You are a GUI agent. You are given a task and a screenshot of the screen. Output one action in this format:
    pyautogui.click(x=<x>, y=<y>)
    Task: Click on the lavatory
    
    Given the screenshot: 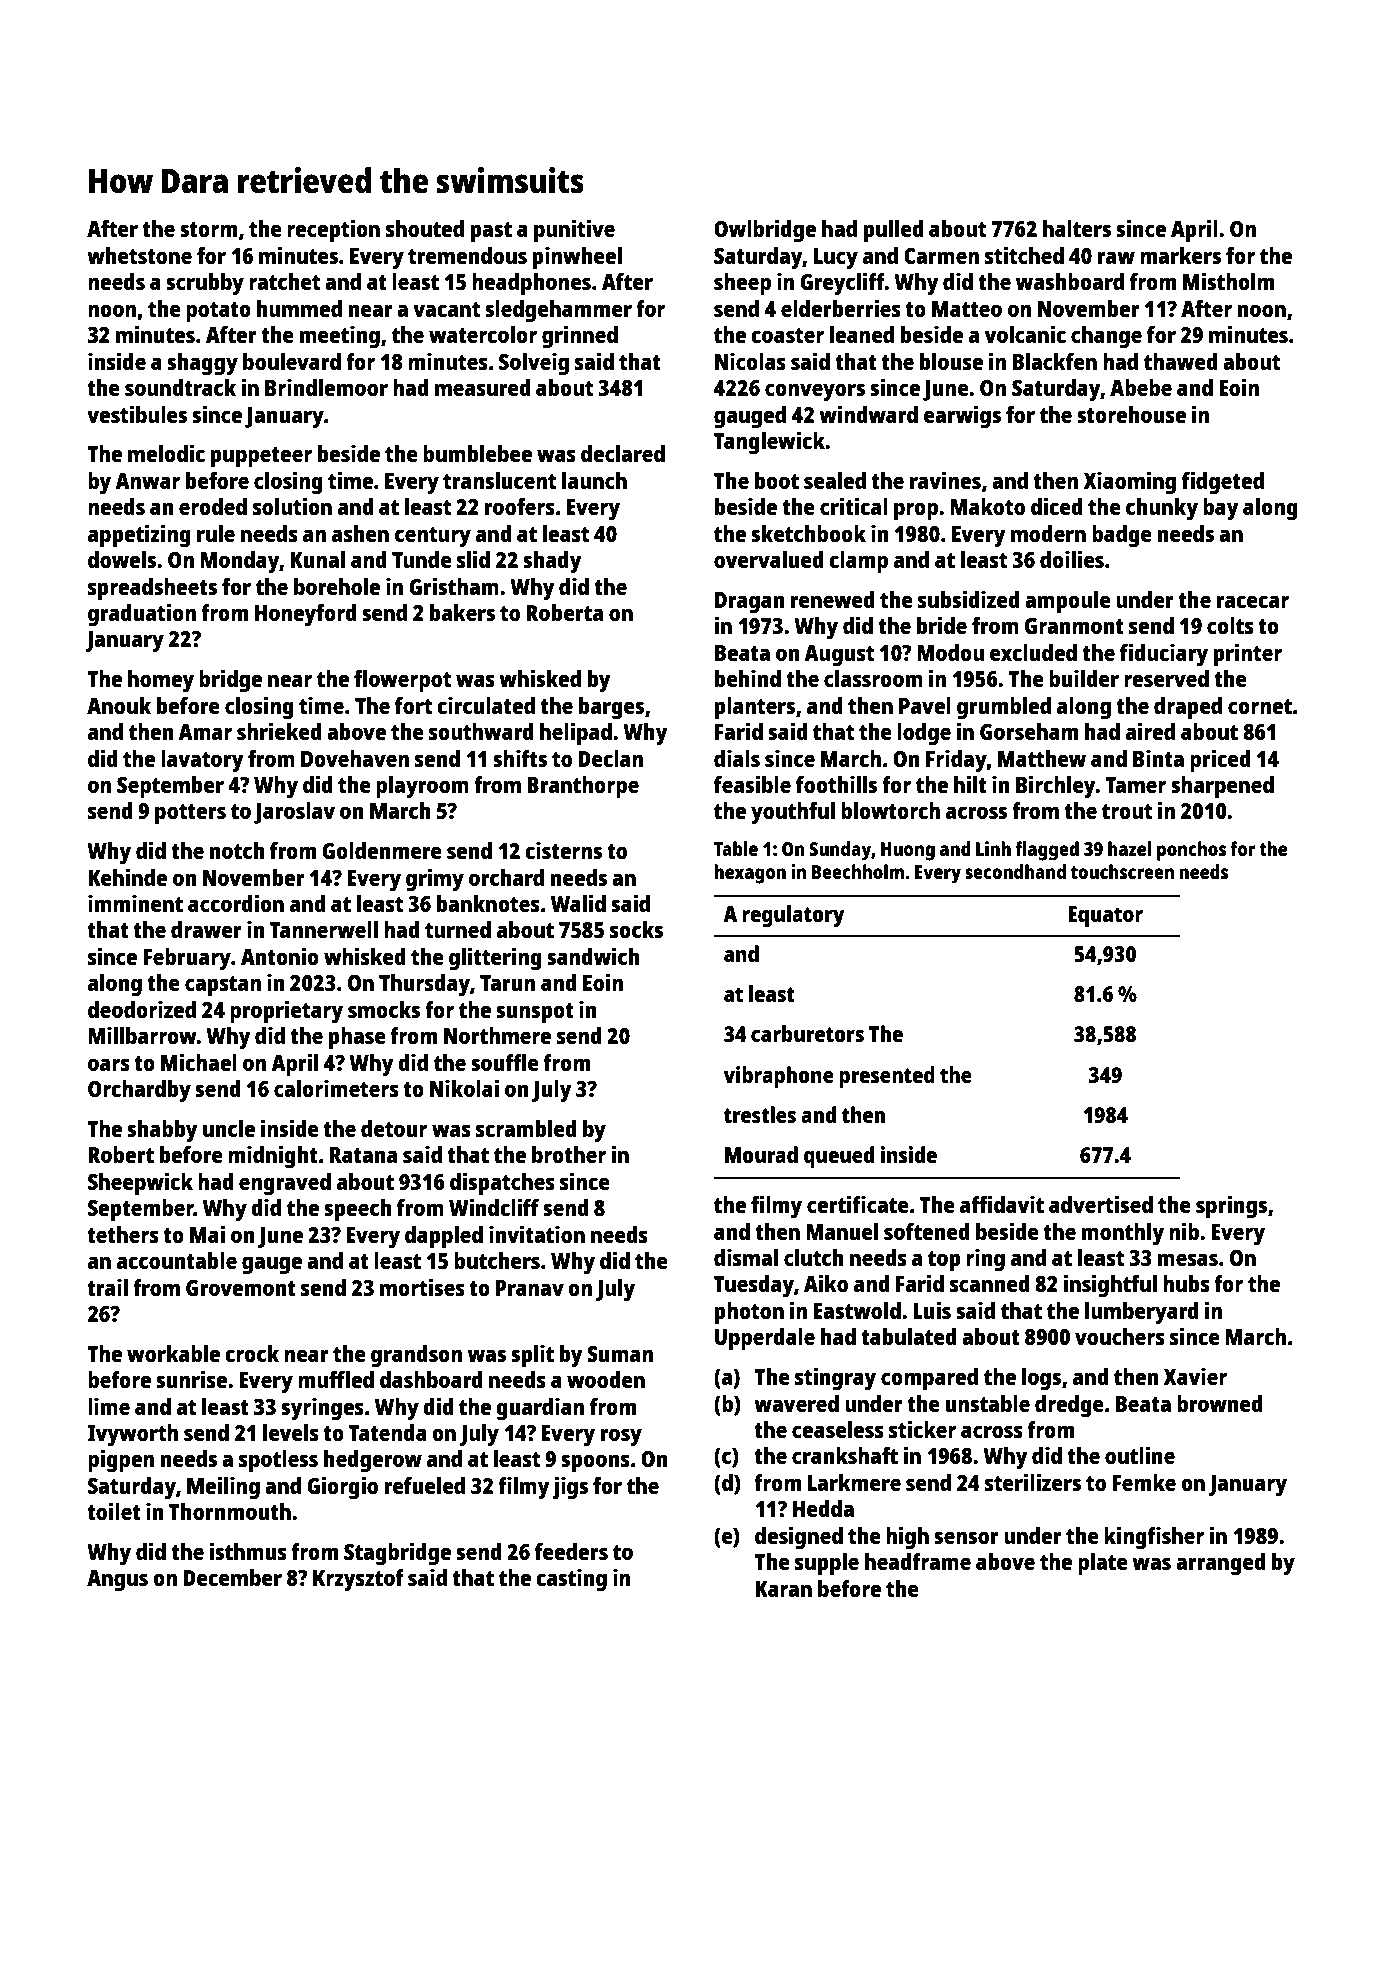 What is the action you would take?
    pyautogui.click(x=202, y=761)
